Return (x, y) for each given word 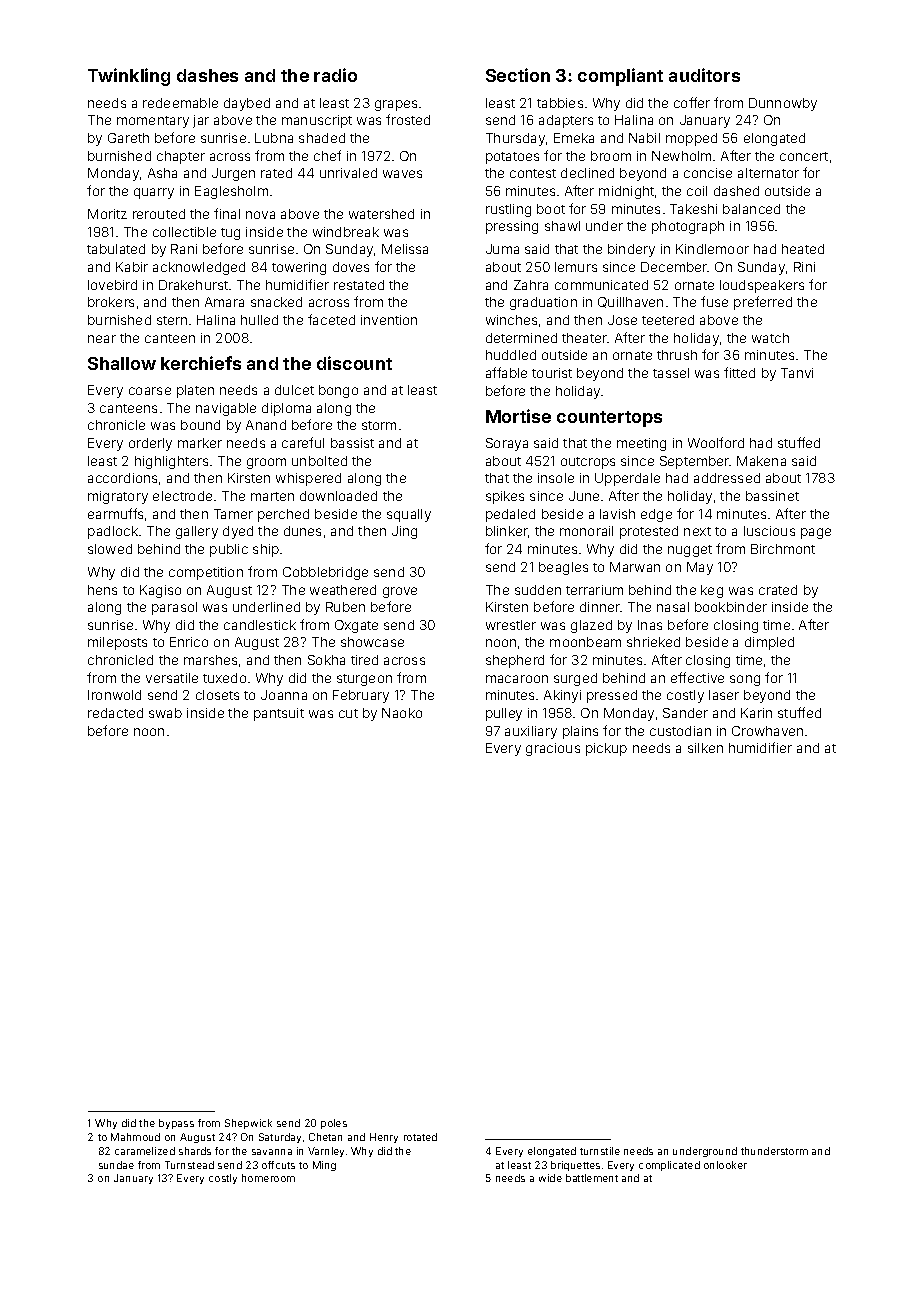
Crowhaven (767, 731)
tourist (552, 373)
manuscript (317, 121)
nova (260, 215)
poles (334, 1124)
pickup (606, 749)
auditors (704, 75)
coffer (692, 102)
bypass (176, 1124)
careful (303, 442)
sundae (116, 1165)
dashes (207, 75)
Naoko (402, 713)
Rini (804, 267)
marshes (210, 660)
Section (518, 75)
